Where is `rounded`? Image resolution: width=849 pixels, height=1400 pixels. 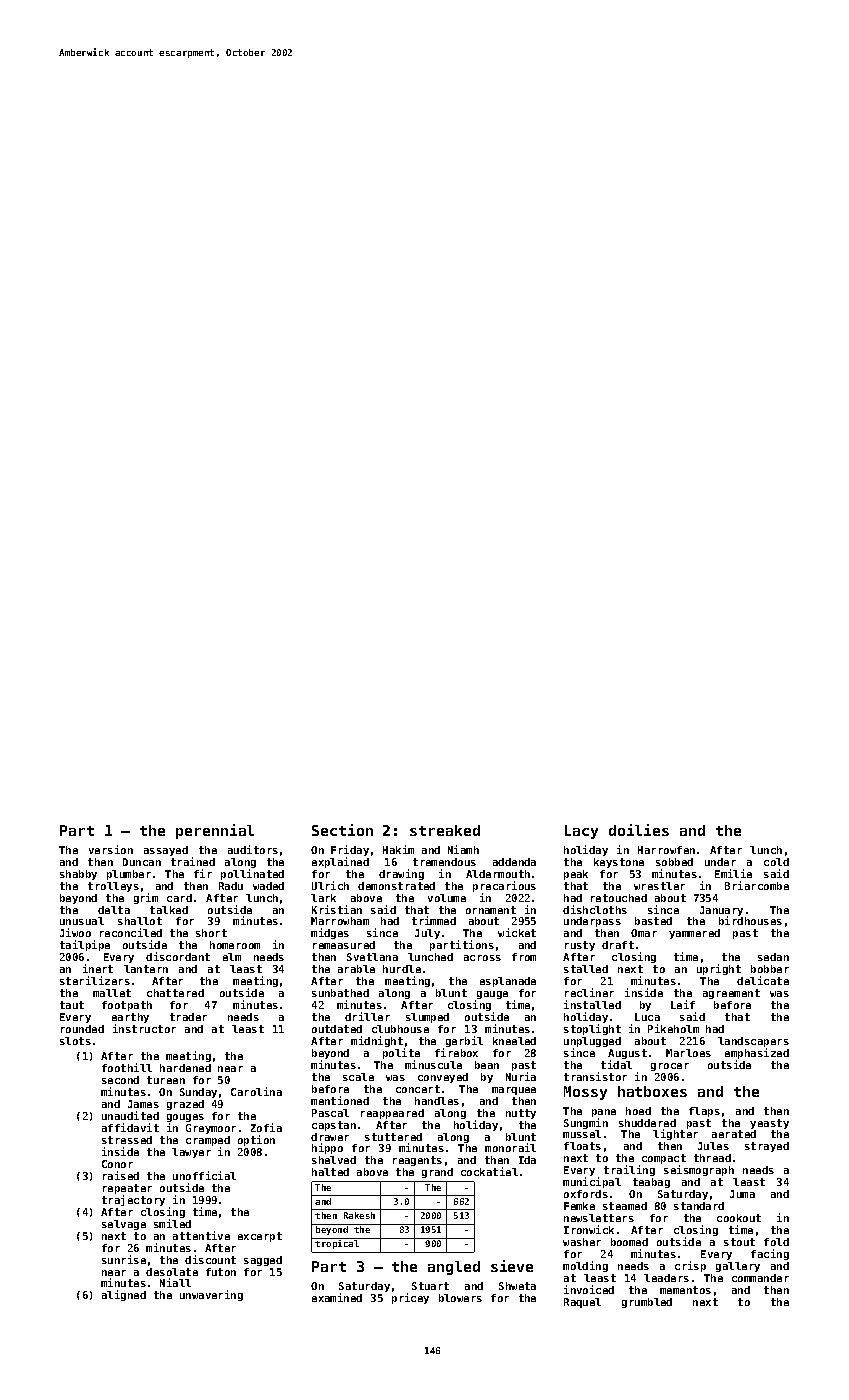
rounded is located at coordinates (82, 1029).
